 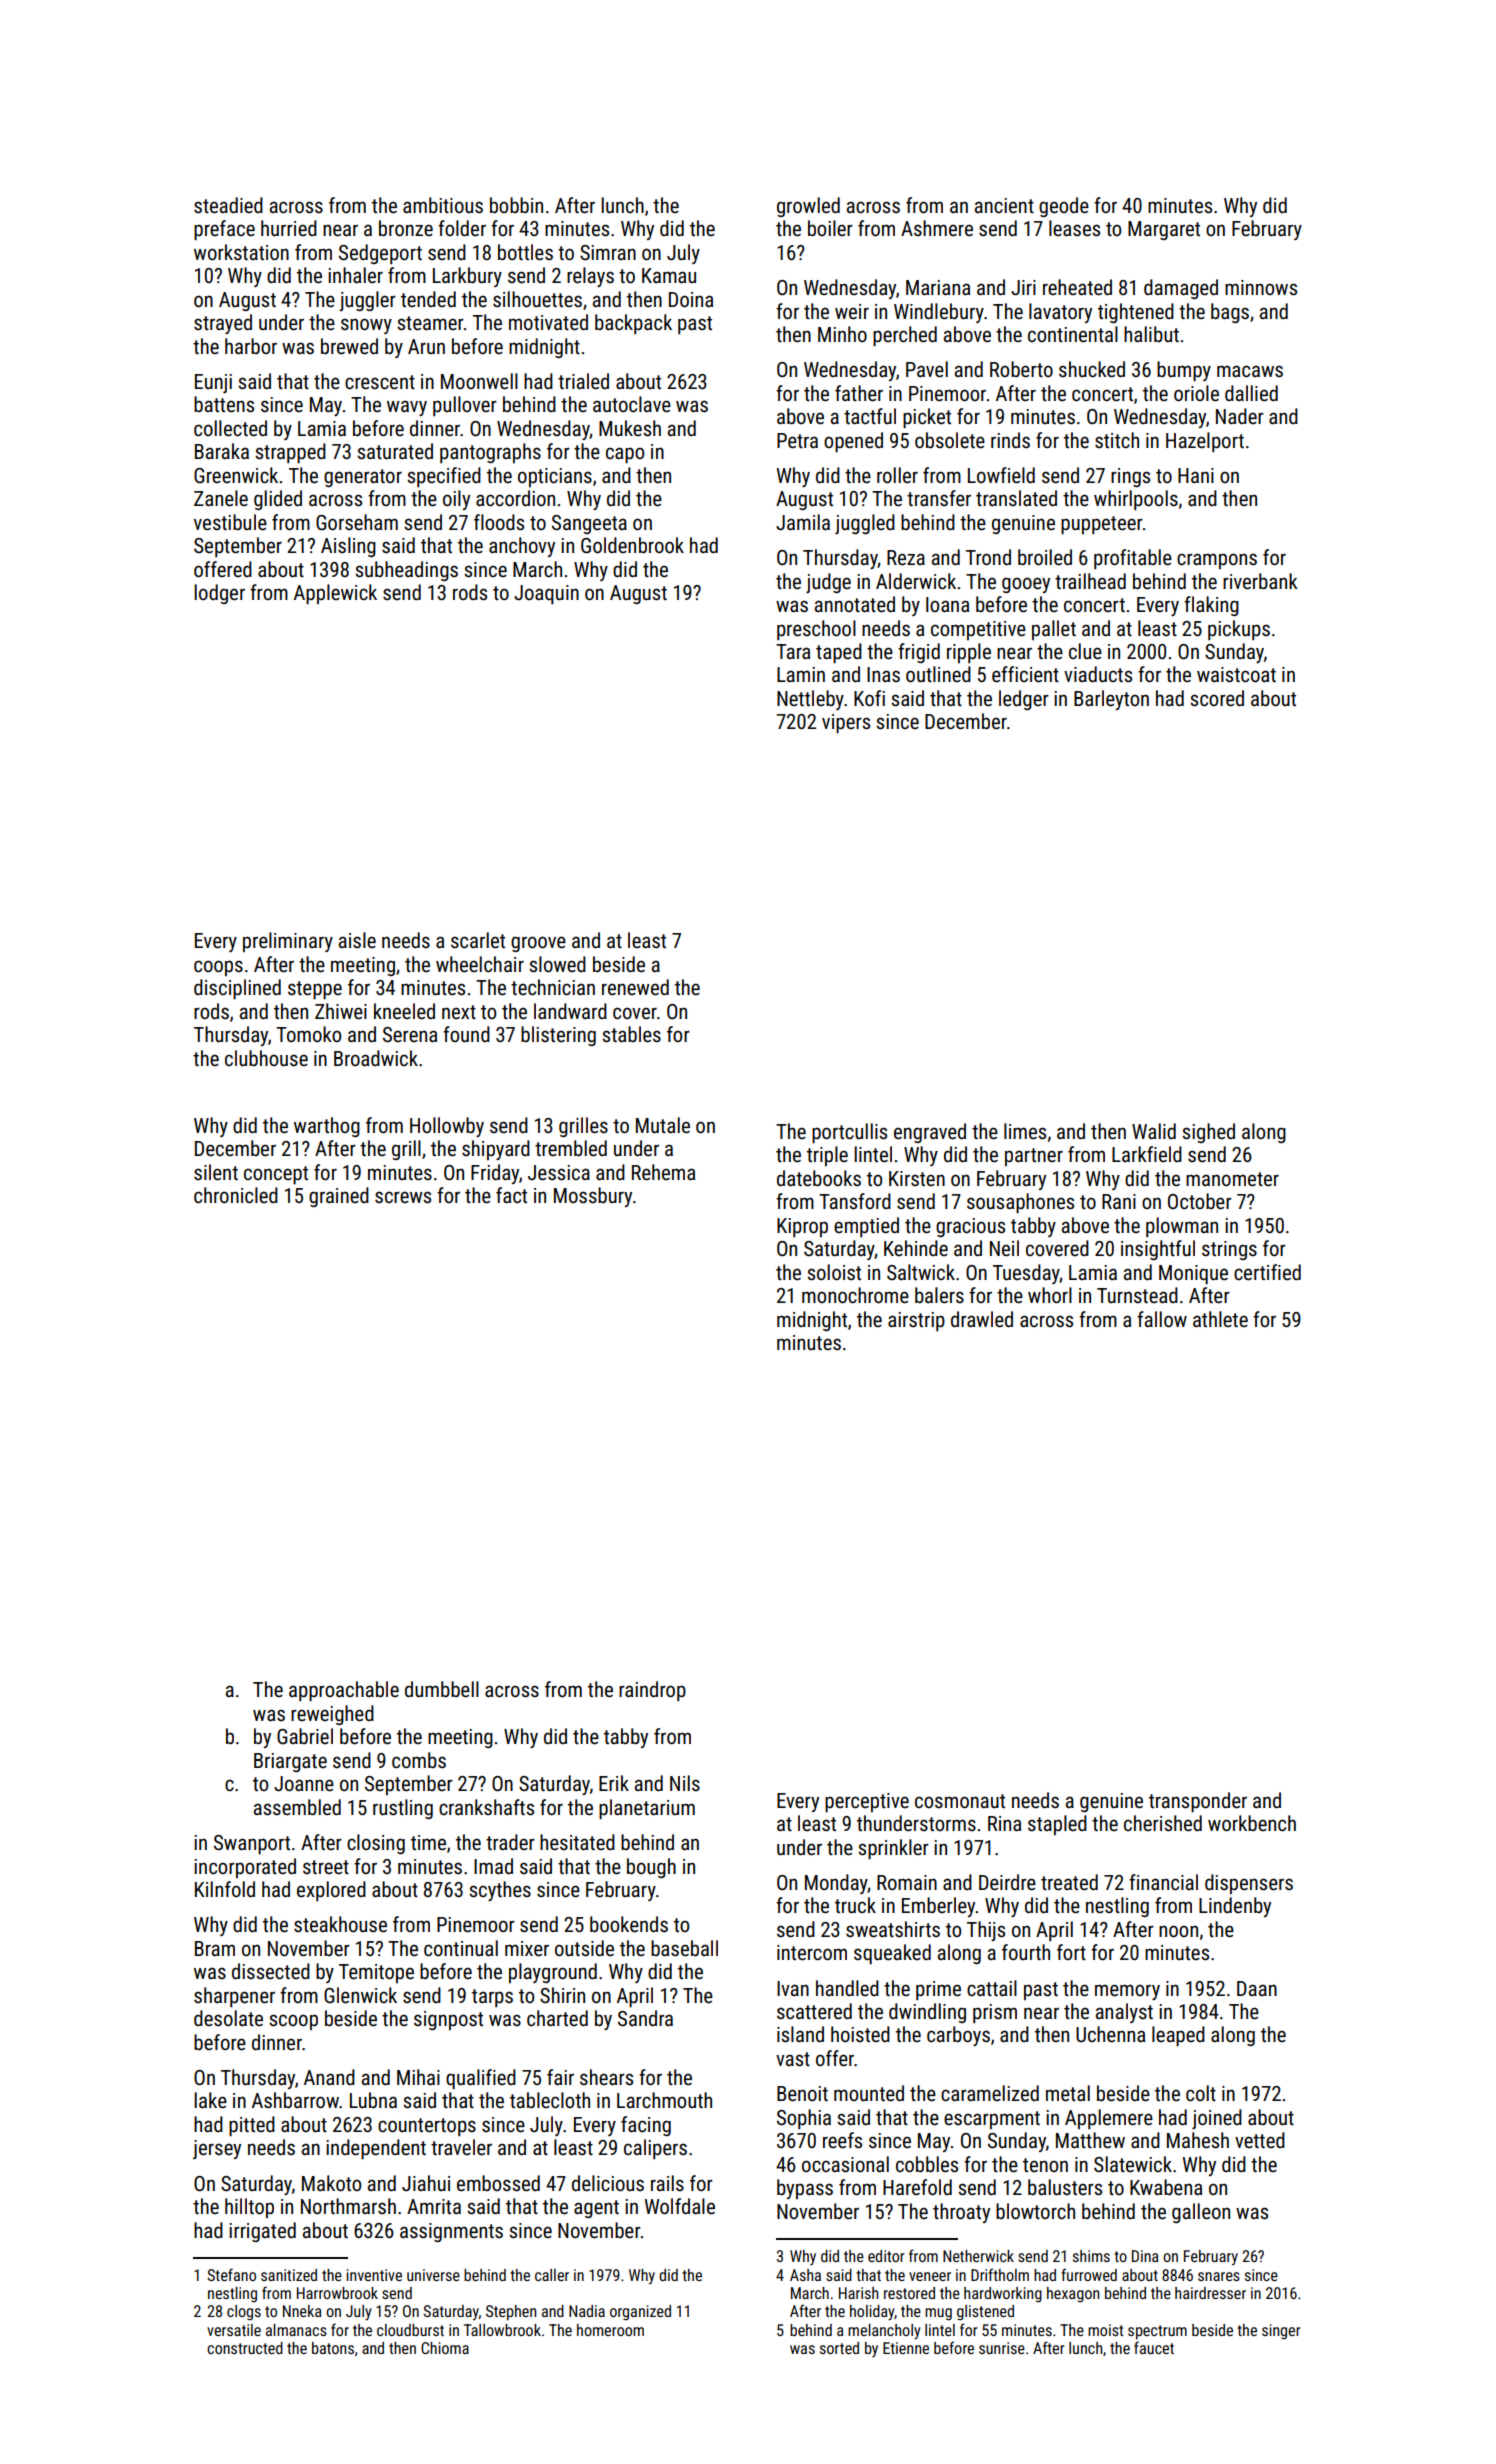 I want to click on fallow, so click(x=1162, y=1319).
